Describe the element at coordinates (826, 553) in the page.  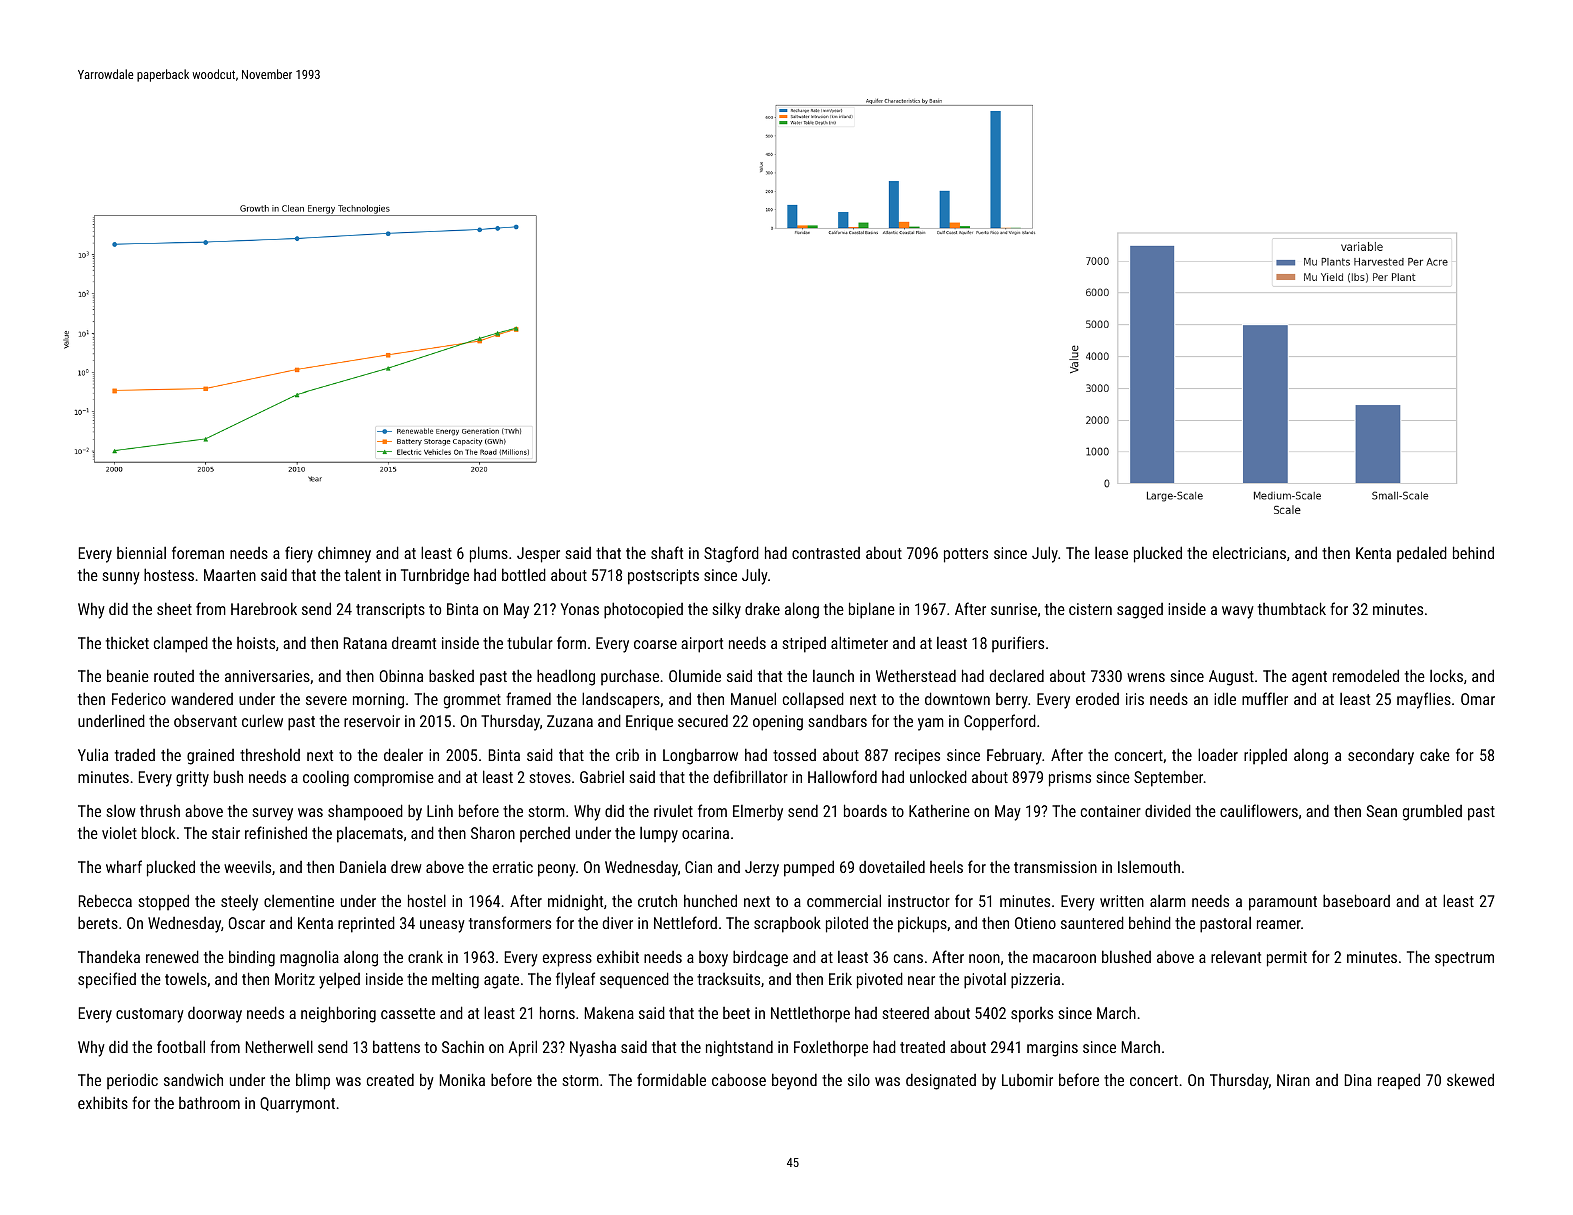
I see `contrasted` at that location.
